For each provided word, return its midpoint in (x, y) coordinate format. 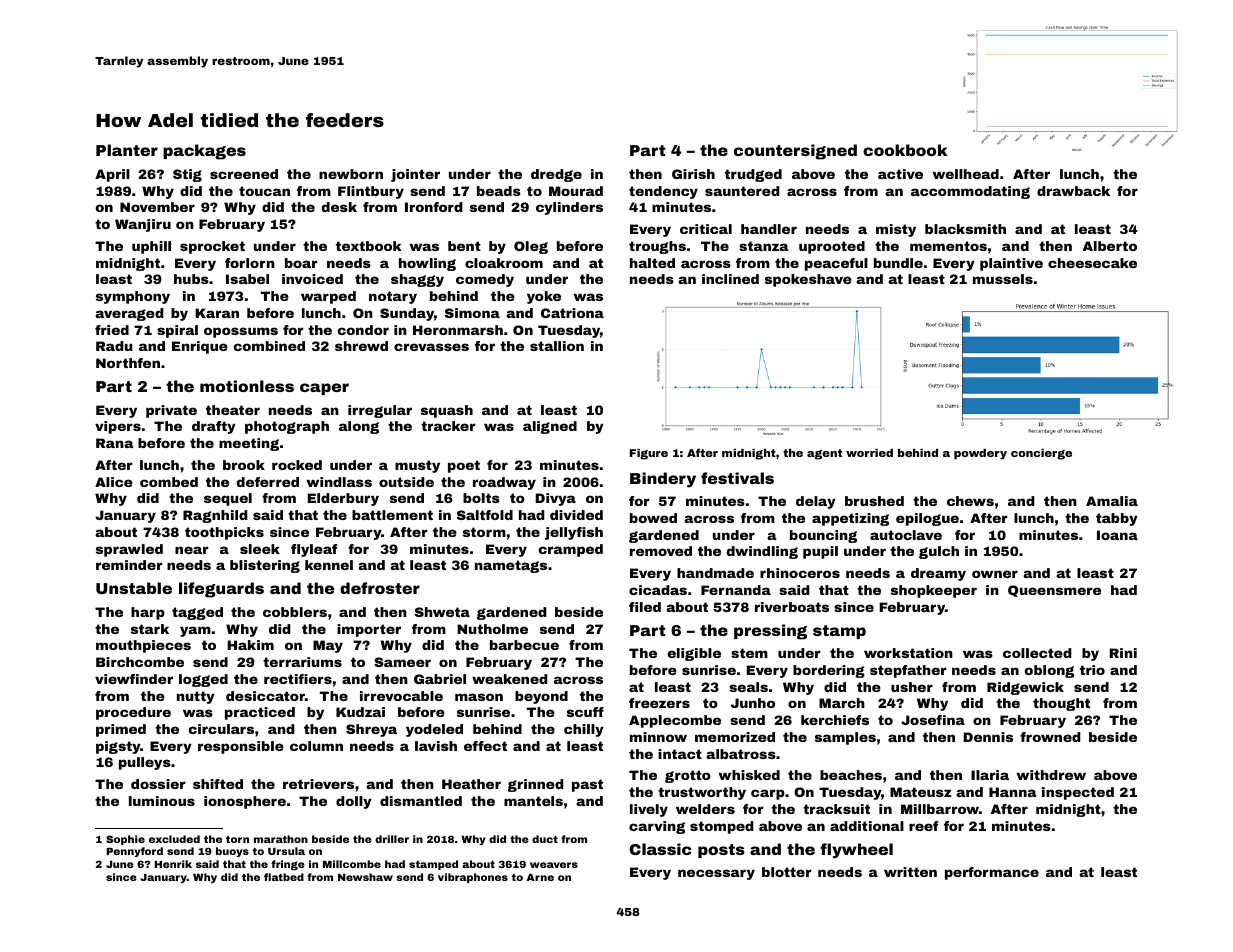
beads (499, 191)
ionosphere (245, 802)
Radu (114, 346)
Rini (1123, 653)
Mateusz (921, 792)
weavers (554, 865)
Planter (127, 150)
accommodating (970, 192)
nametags (511, 566)
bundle (898, 263)
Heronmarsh (458, 330)
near (191, 550)
